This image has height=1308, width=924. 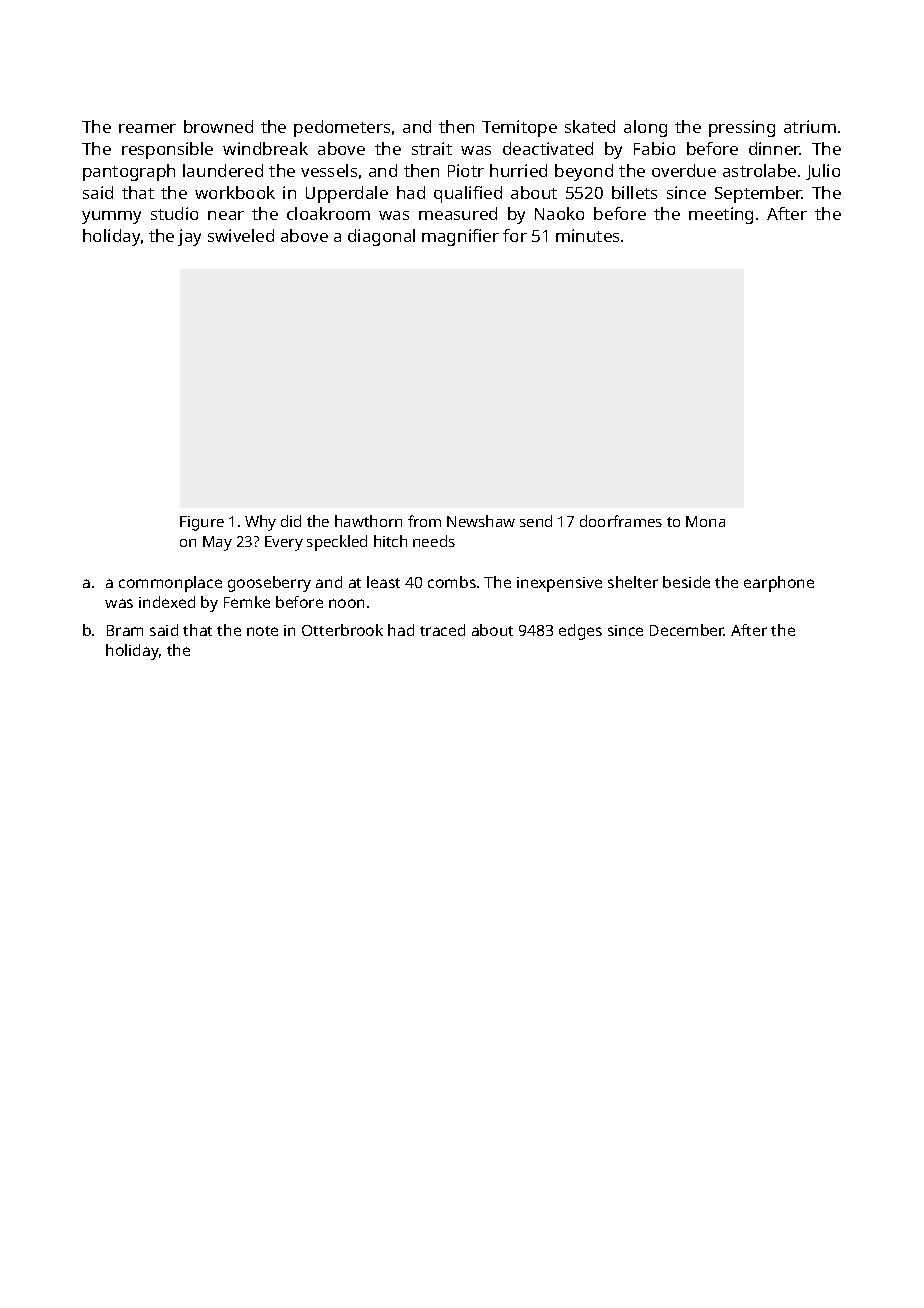 I want to click on jay, so click(x=189, y=237).
